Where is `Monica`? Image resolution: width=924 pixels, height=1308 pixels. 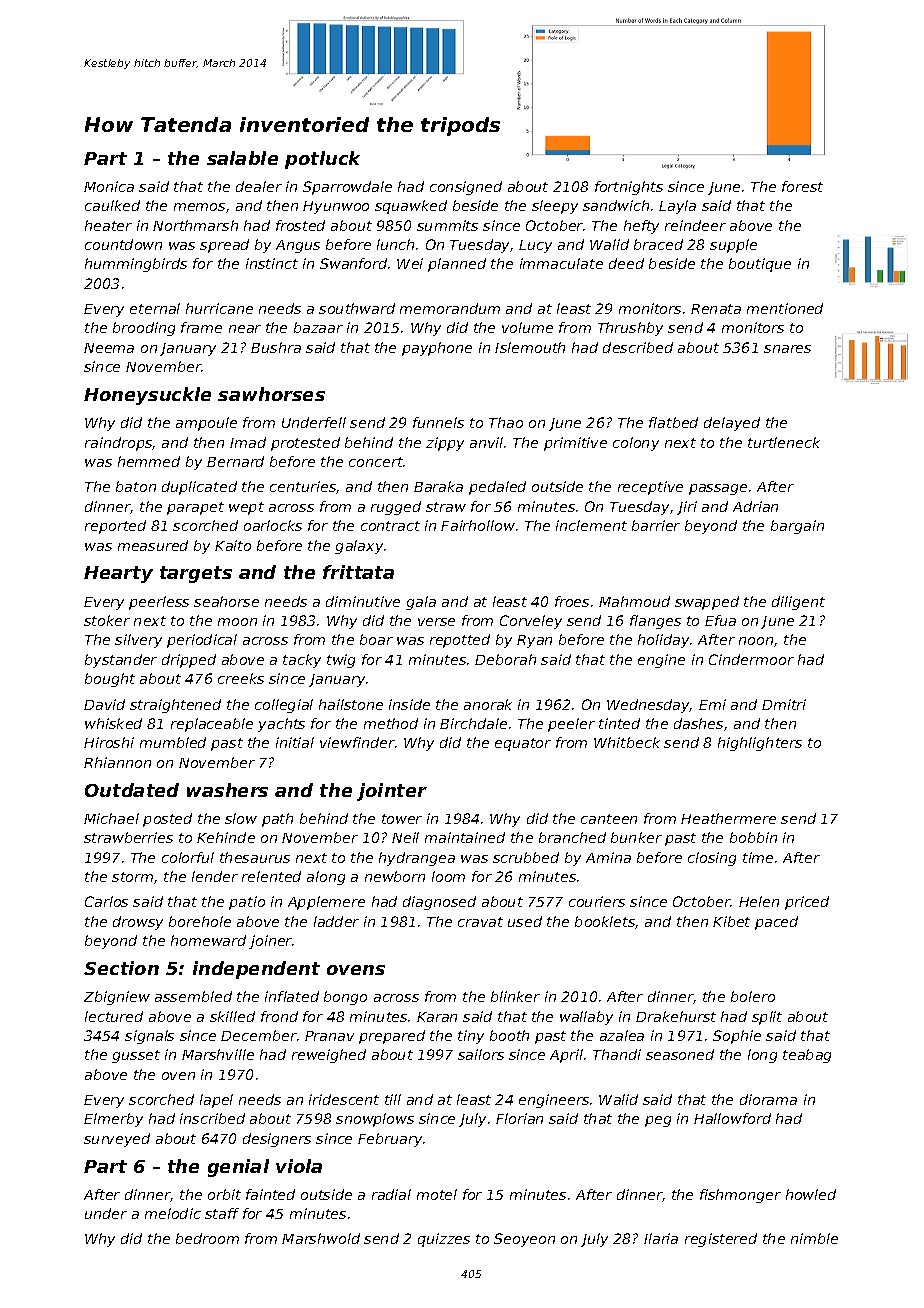
Monica is located at coordinates (109, 186).
